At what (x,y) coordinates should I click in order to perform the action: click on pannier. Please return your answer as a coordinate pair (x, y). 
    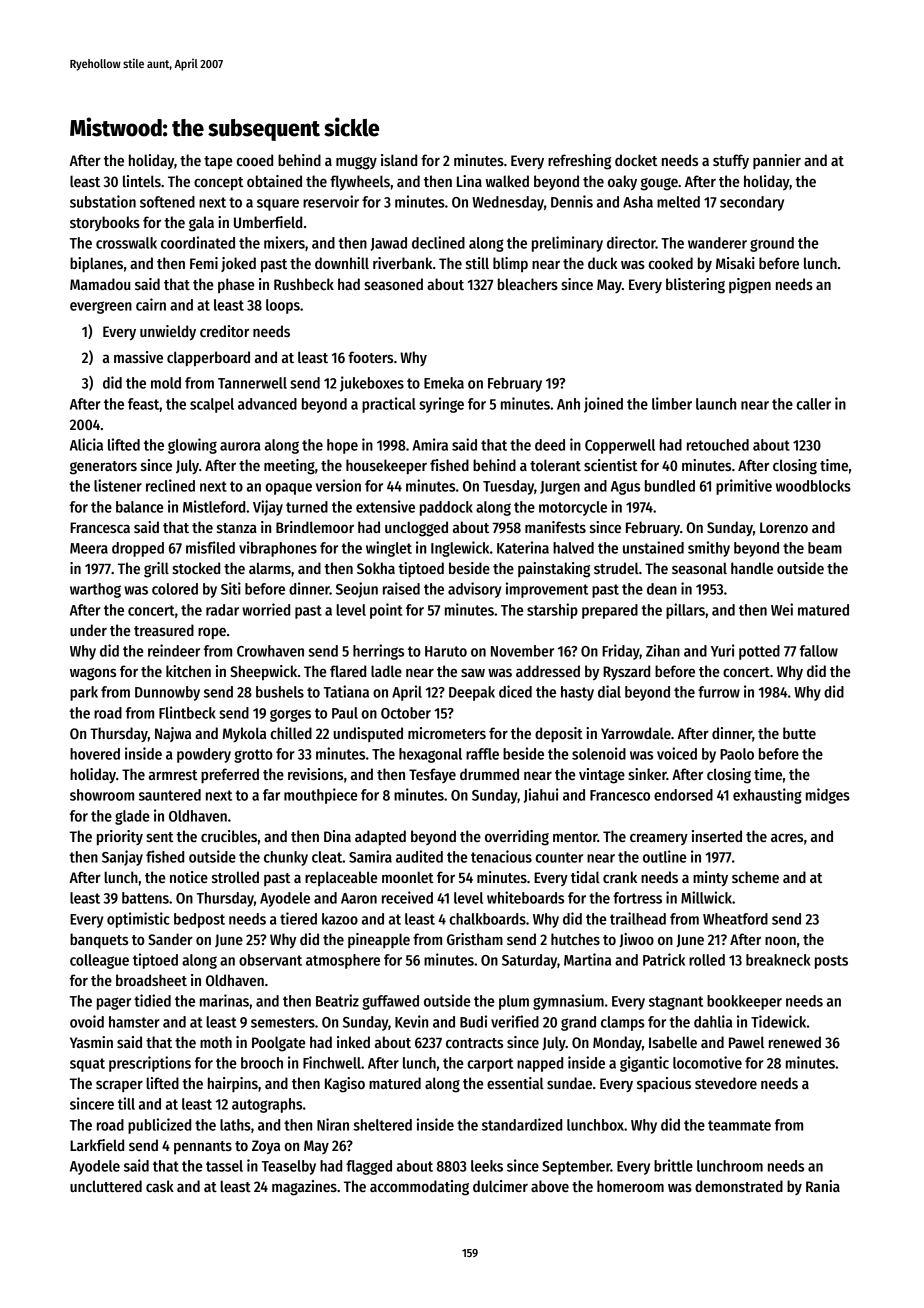
    Looking at the image, I should click on (777, 161).
